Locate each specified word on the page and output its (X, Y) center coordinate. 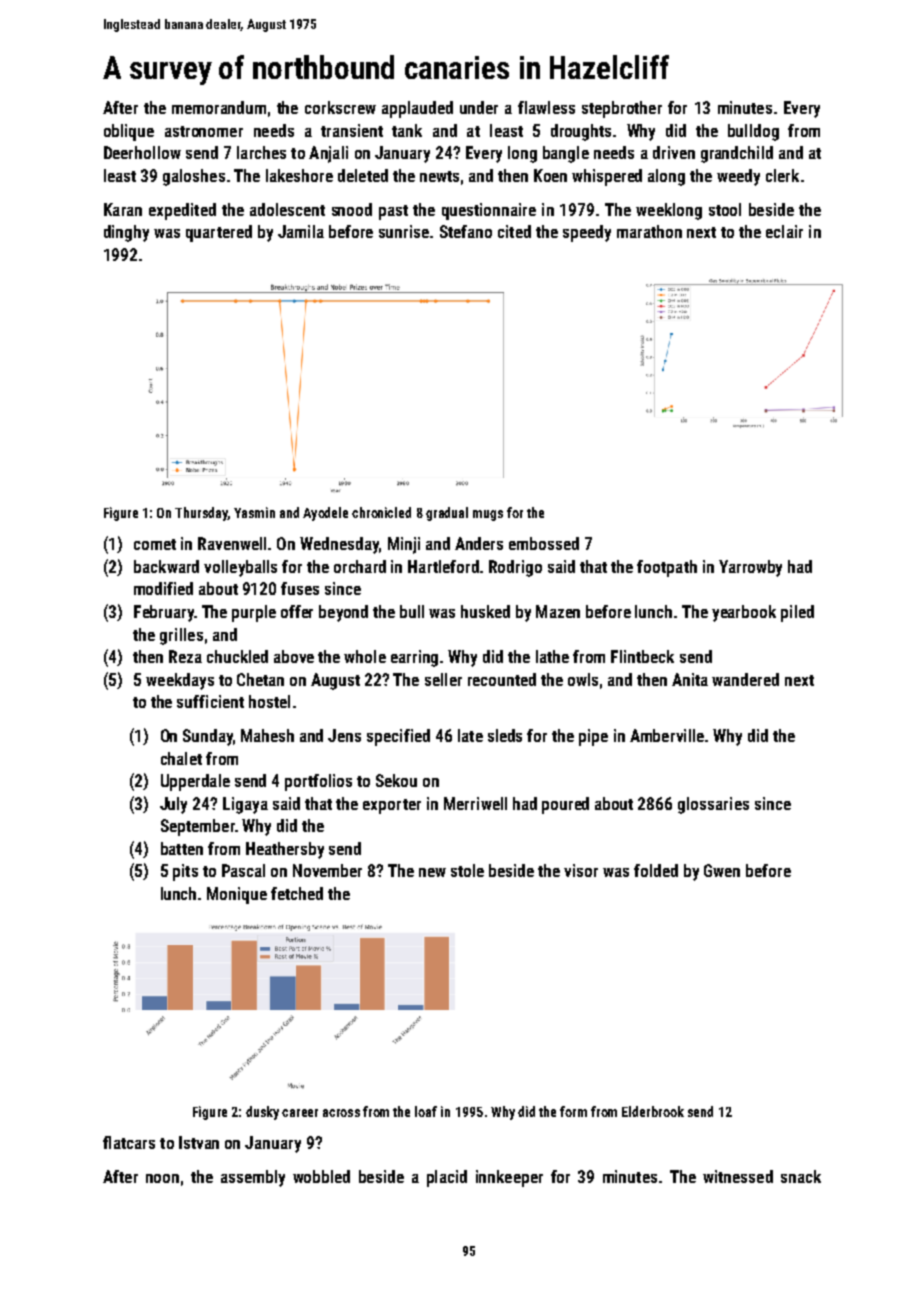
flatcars (129, 1142)
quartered (219, 233)
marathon (649, 231)
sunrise (404, 231)
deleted (363, 175)
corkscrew (340, 107)
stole (467, 870)
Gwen (722, 870)
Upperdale (195, 782)
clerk (782, 175)
